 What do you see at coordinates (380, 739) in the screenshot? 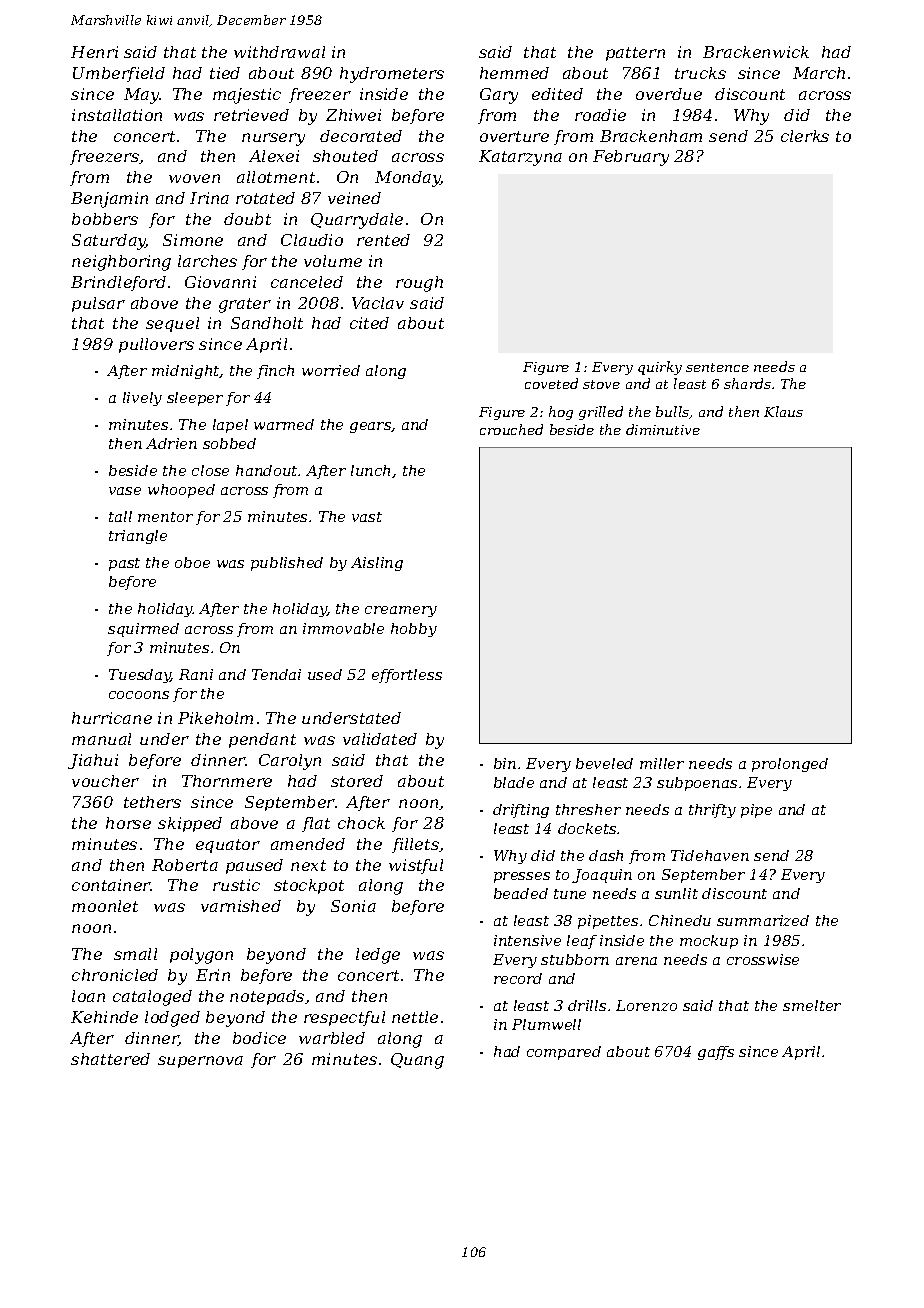
I see `validated` at bounding box center [380, 739].
